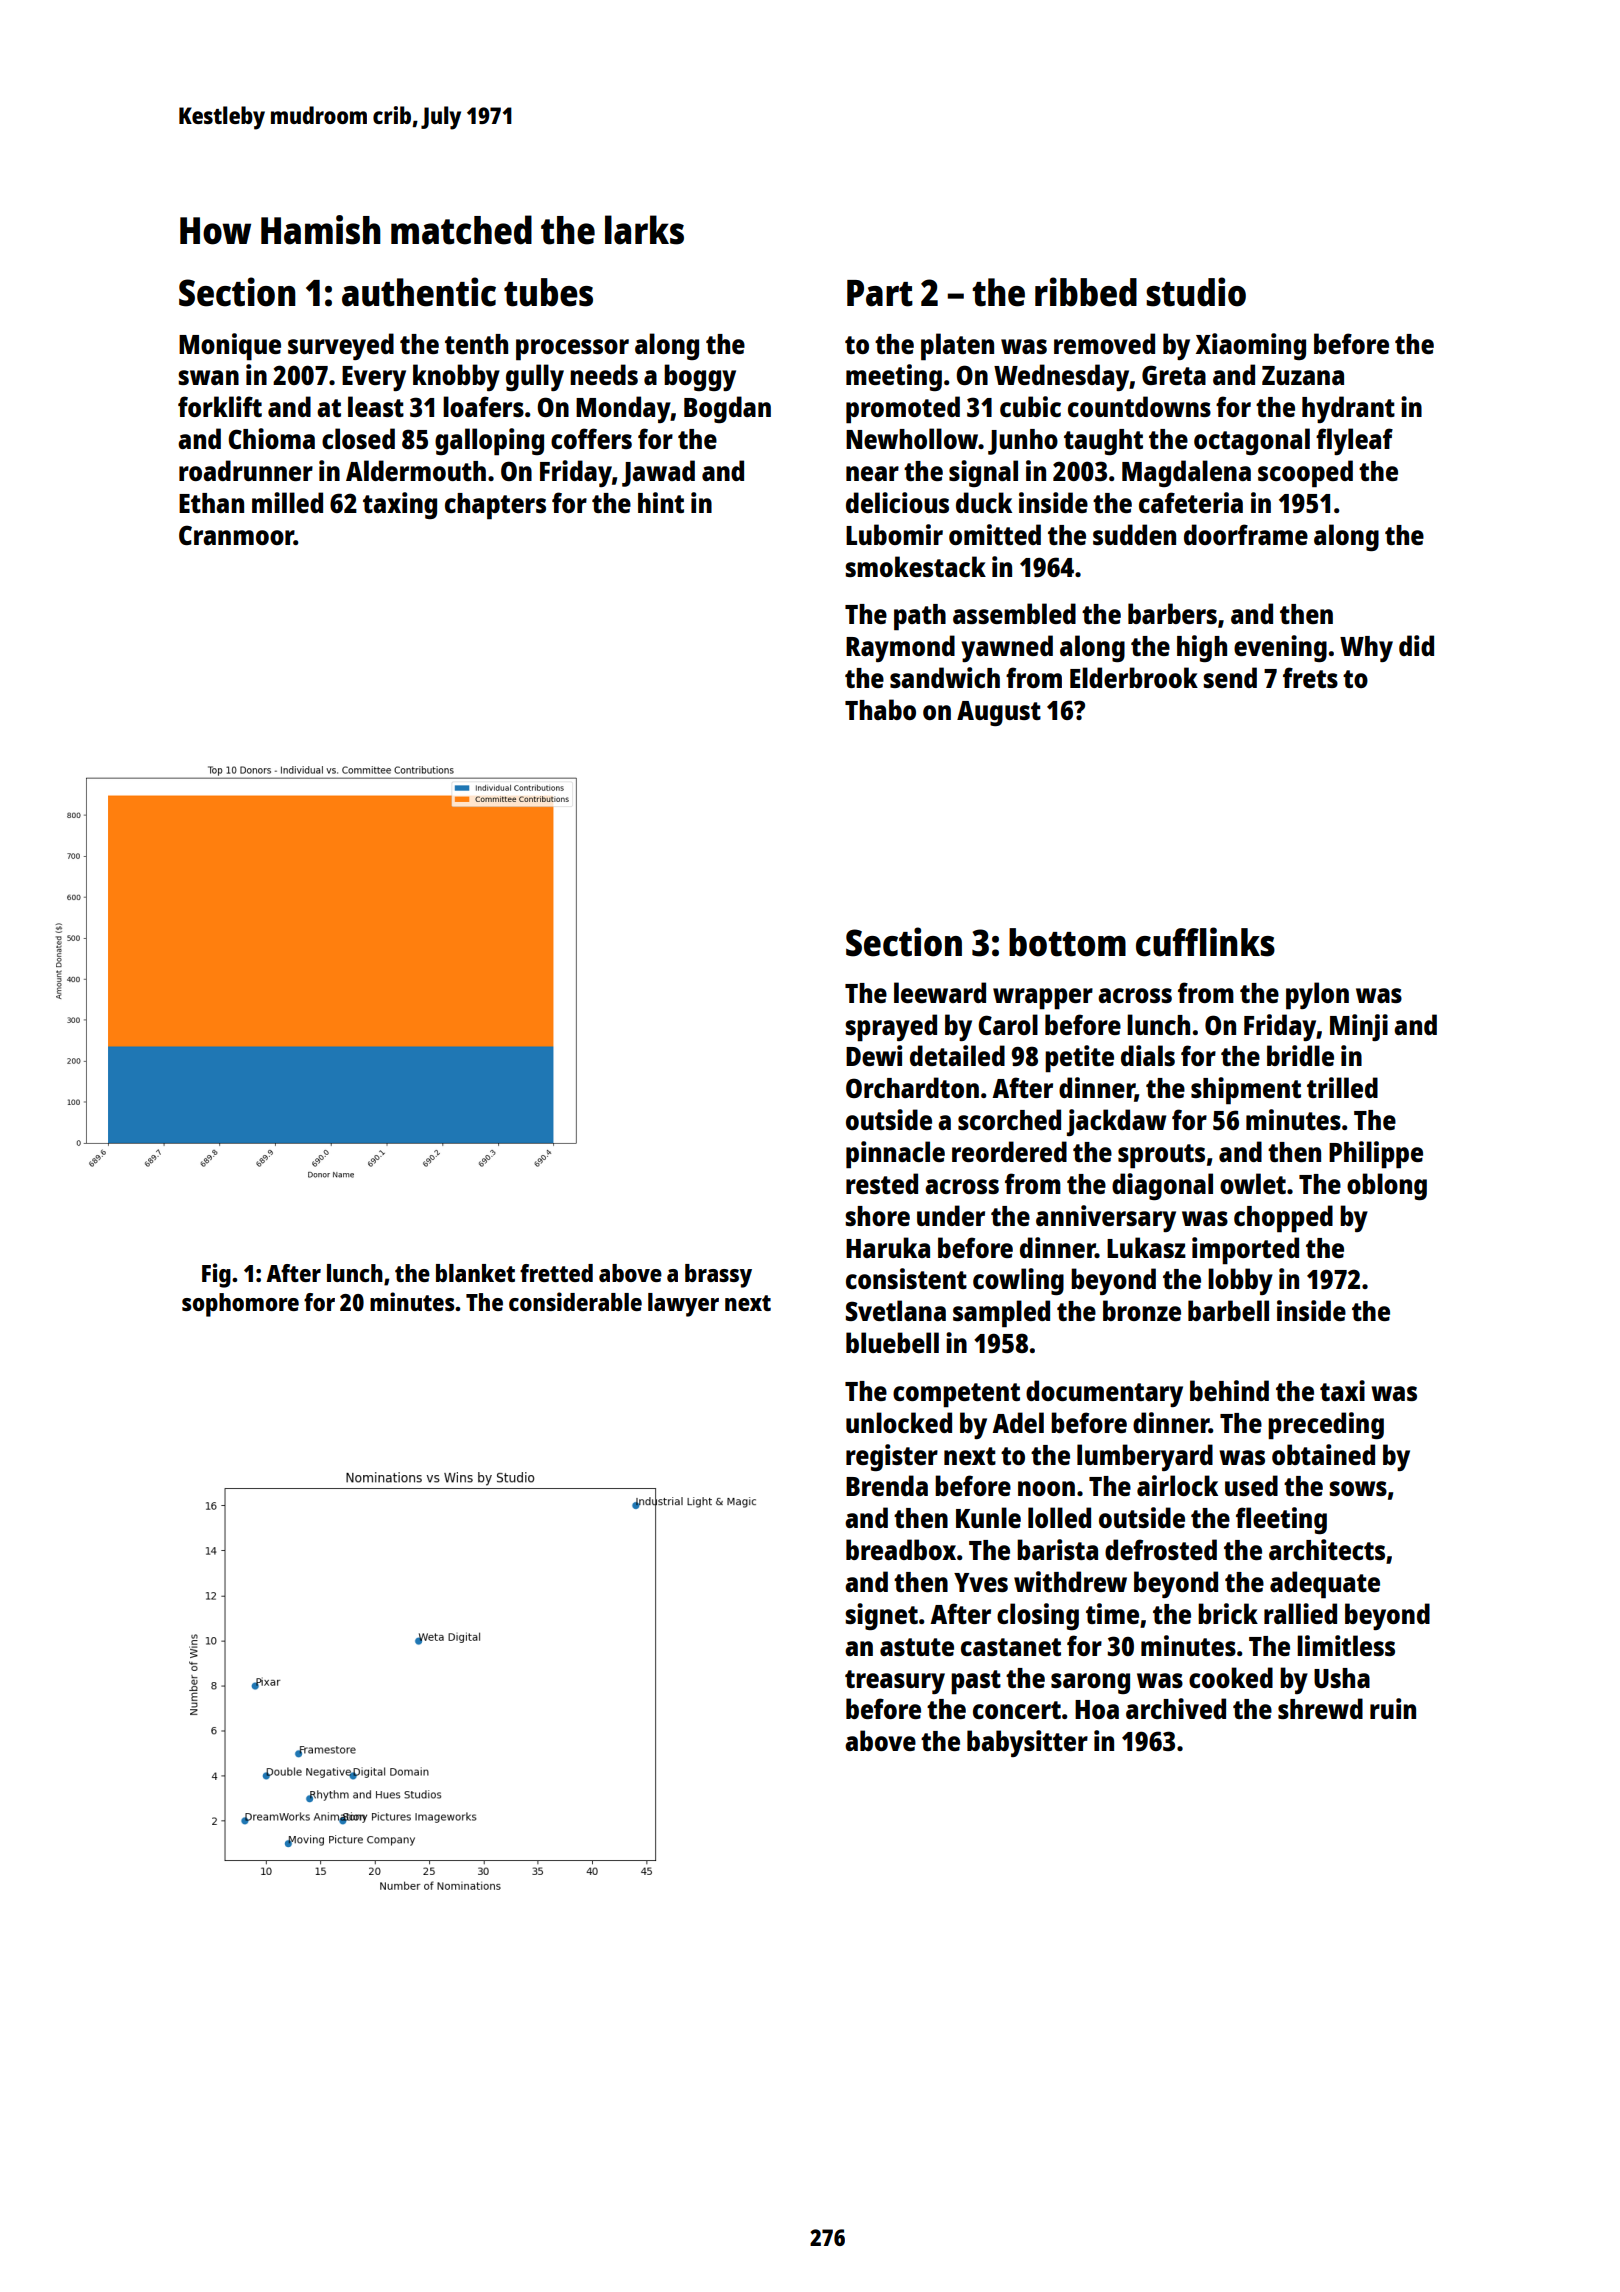 Image resolution: width=1620 pixels, height=2292 pixels. I want to click on sandwich, so click(945, 677).
